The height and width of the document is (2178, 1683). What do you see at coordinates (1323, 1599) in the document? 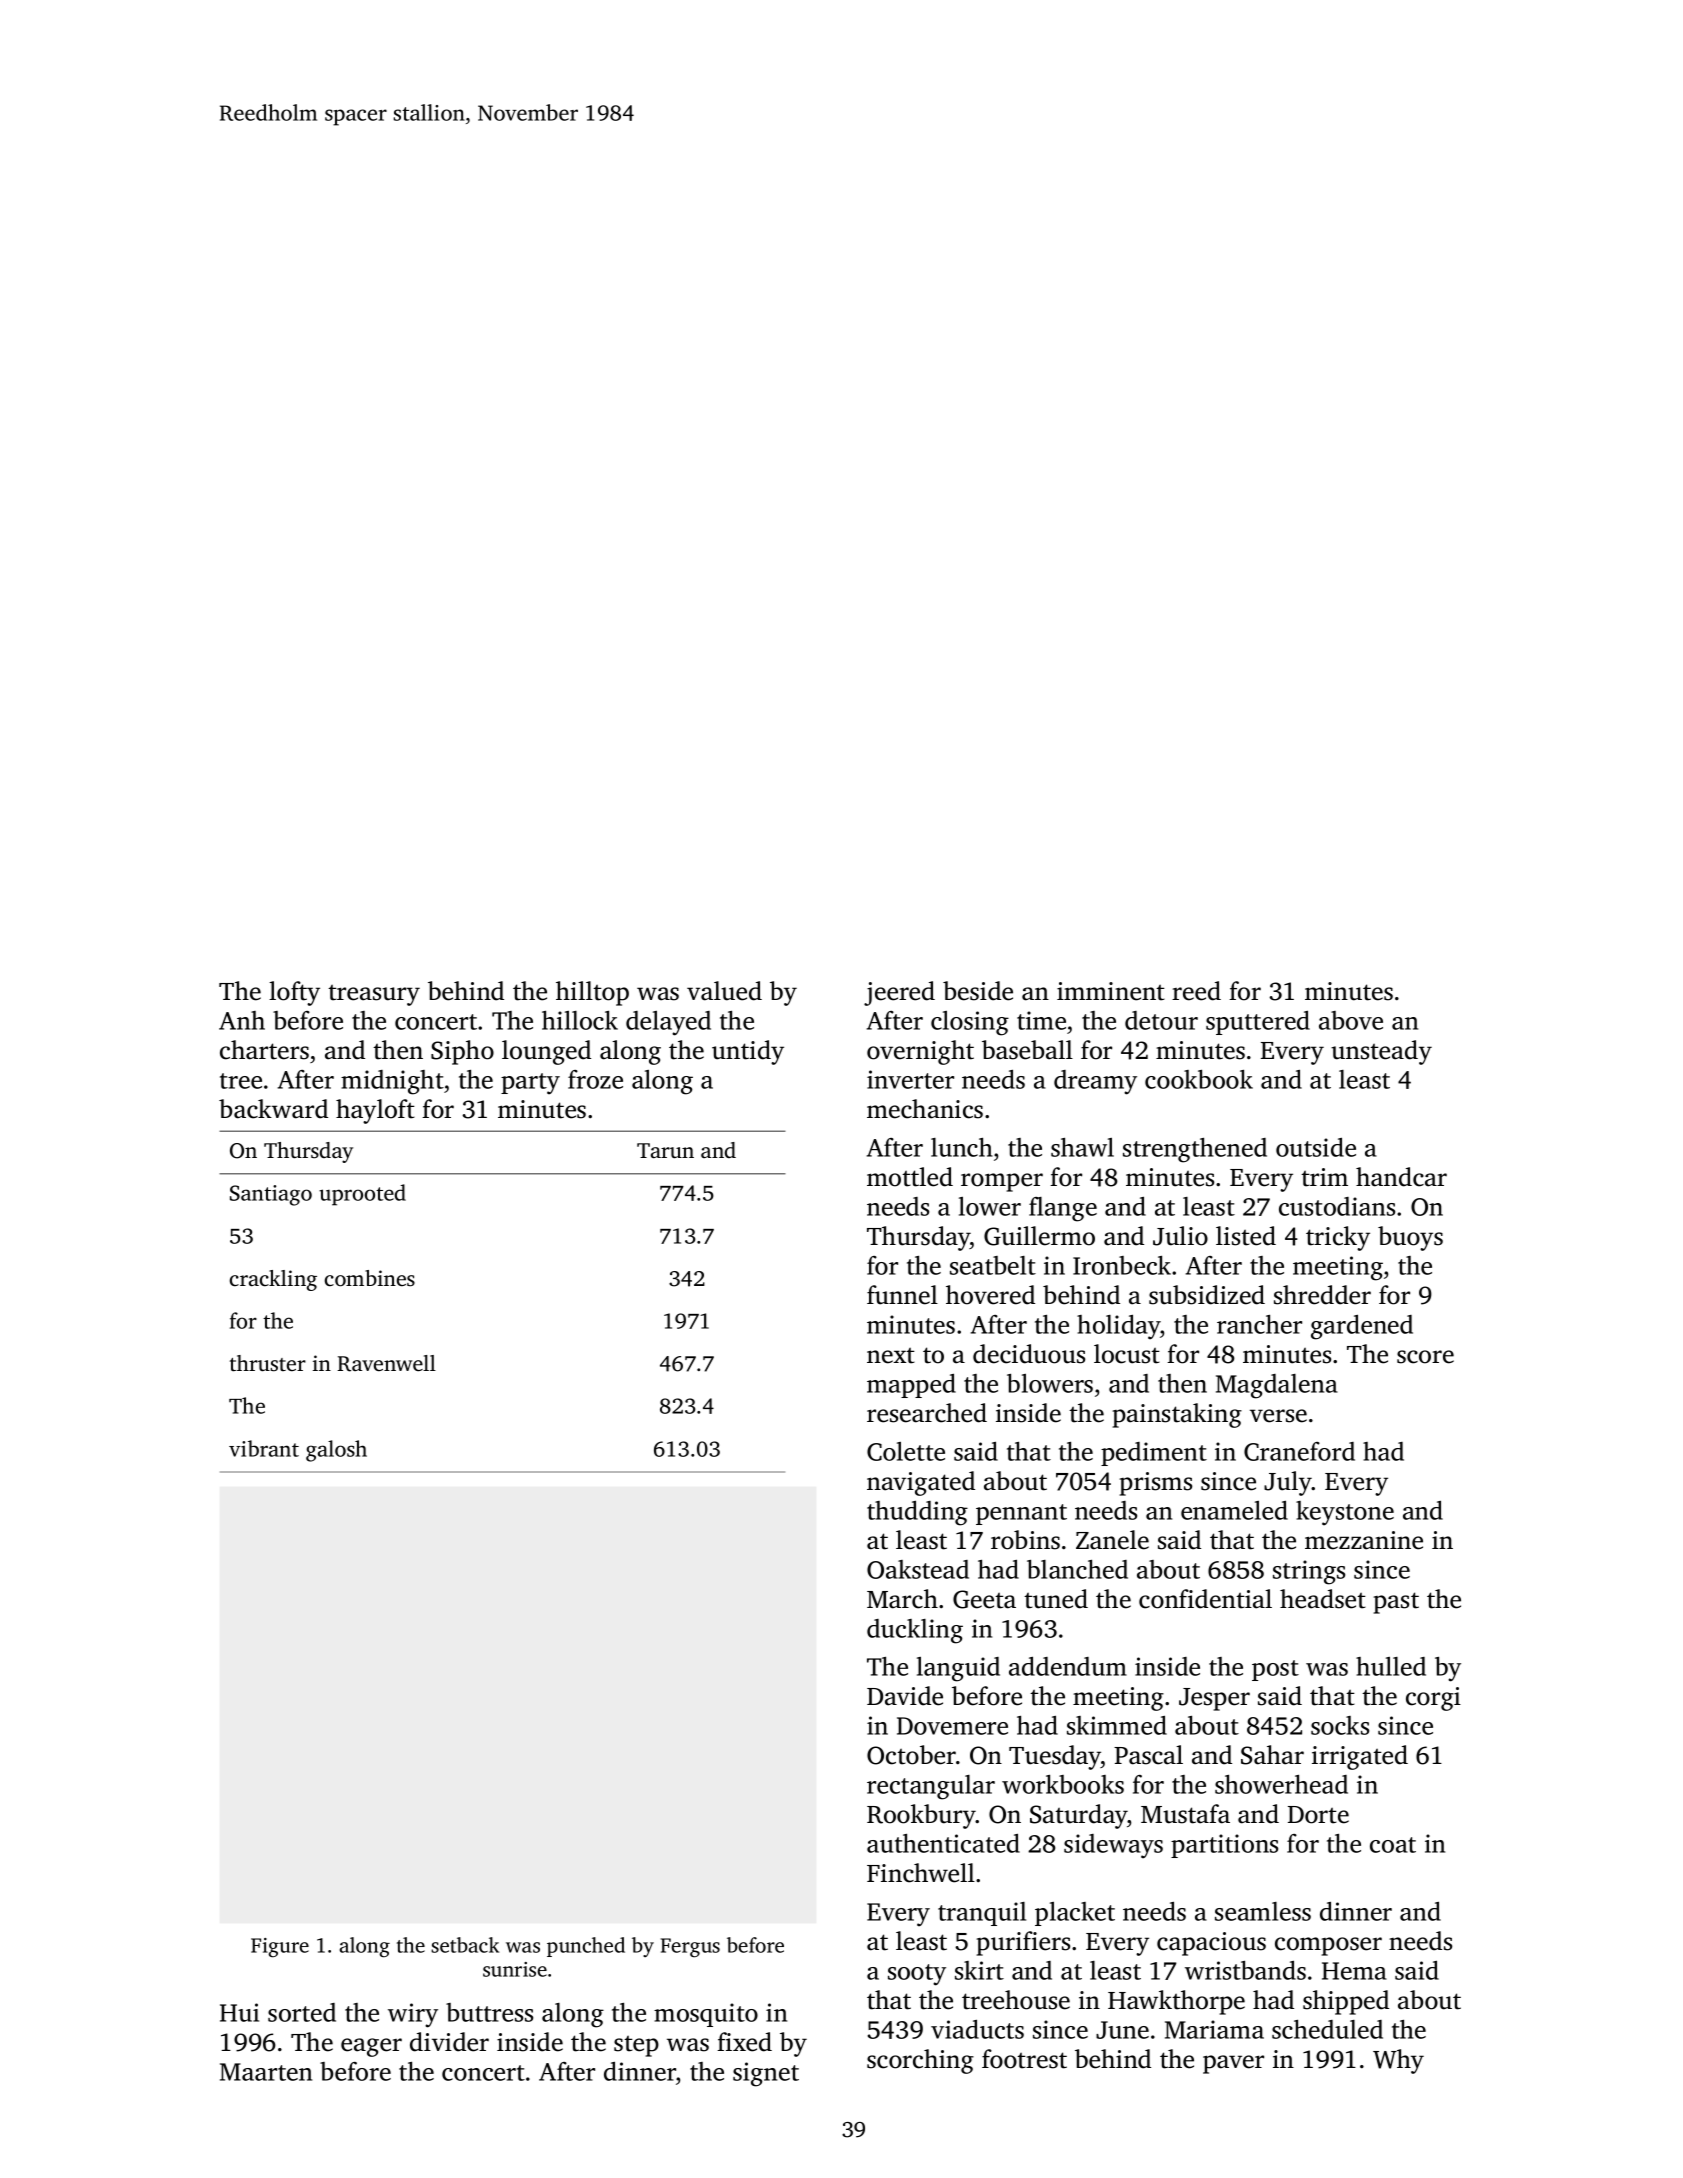
I see `headset` at bounding box center [1323, 1599].
